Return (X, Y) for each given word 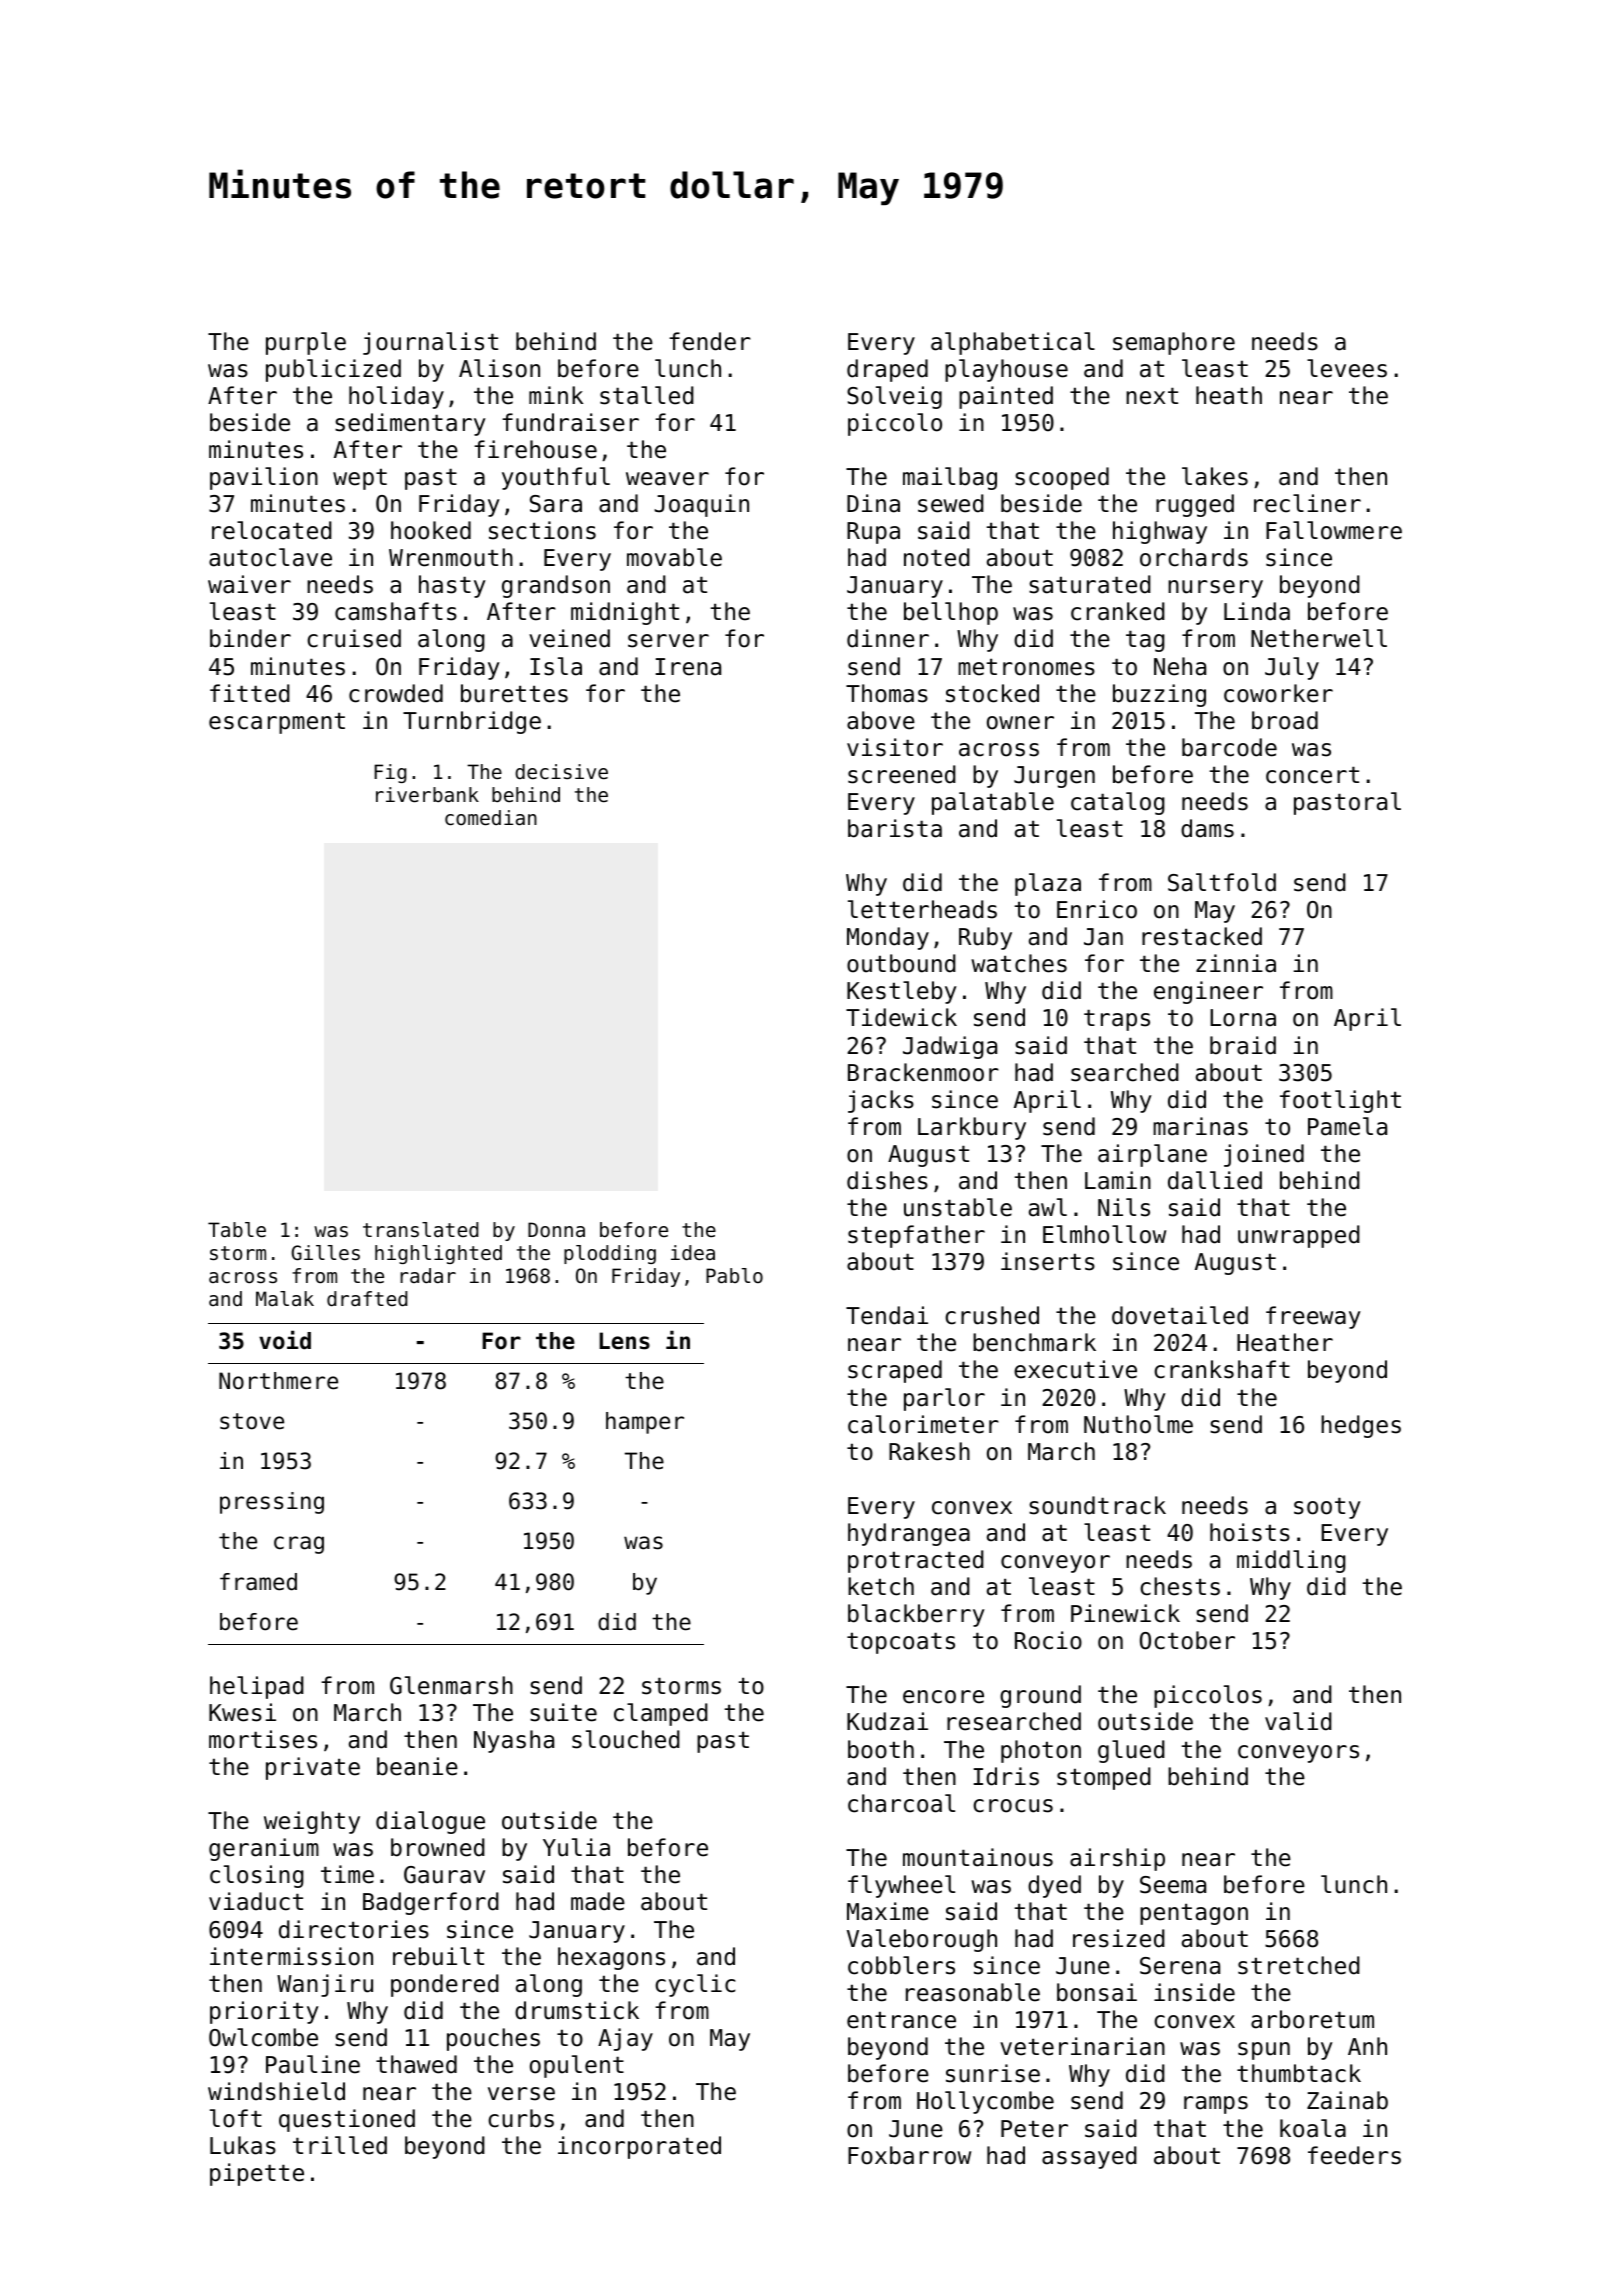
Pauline (313, 2064)
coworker (1278, 693)
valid (1298, 1721)
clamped (661, 1714)
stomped (1104, 1778)
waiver (249, 584)
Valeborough (922, 1940)
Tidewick (901, 1017)
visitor (895, 747)
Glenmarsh (451, 1685)
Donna (556, 1230)
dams (1207, 828)
